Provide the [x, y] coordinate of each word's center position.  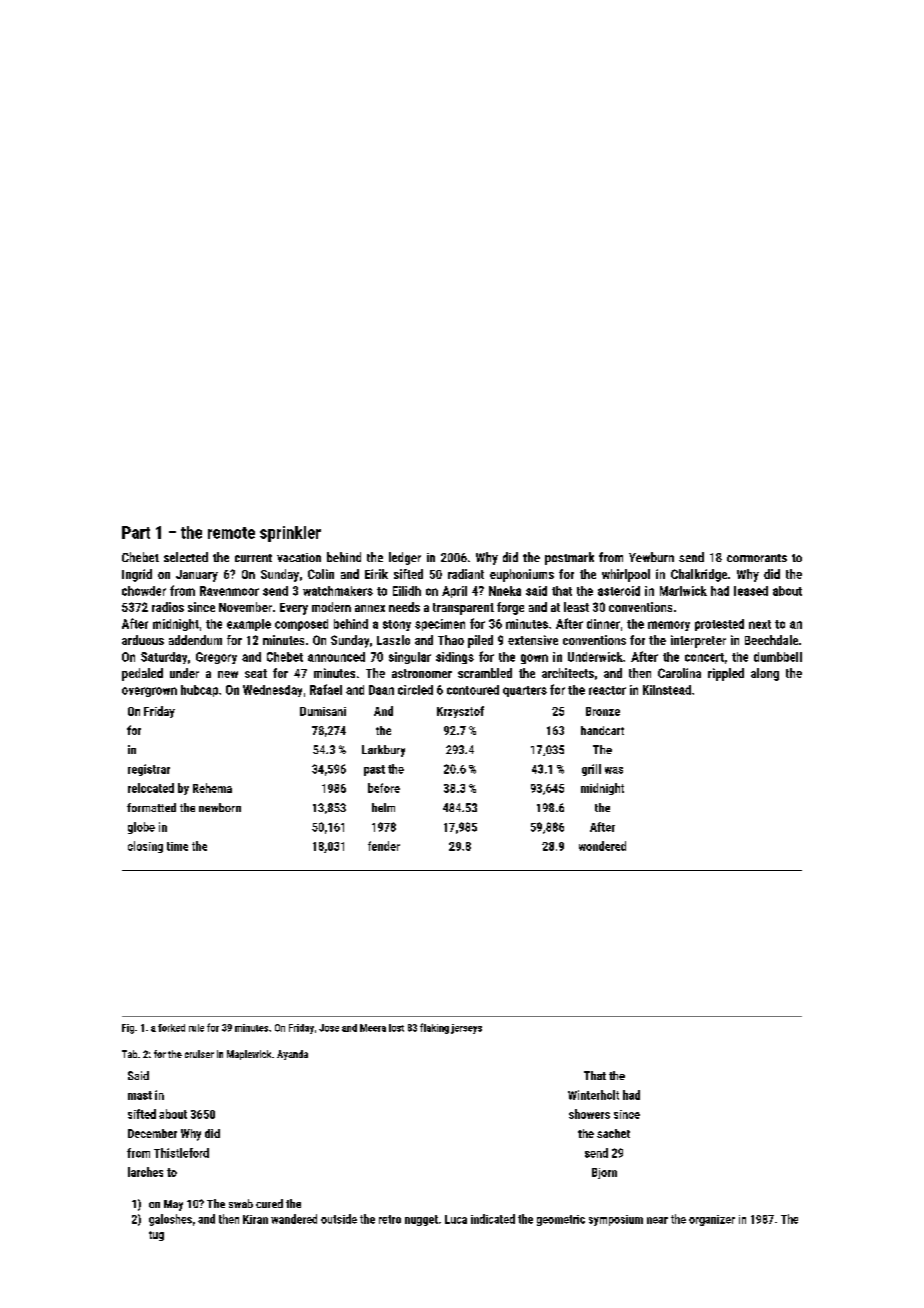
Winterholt [593, 1095]
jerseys [466, 1029]
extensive [533, 640]
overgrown [149, 692]
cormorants [757, 558]
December [152, 1133]
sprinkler [290, 534]
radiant [466, 574]
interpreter [698, 641]
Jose [329, 1028]
